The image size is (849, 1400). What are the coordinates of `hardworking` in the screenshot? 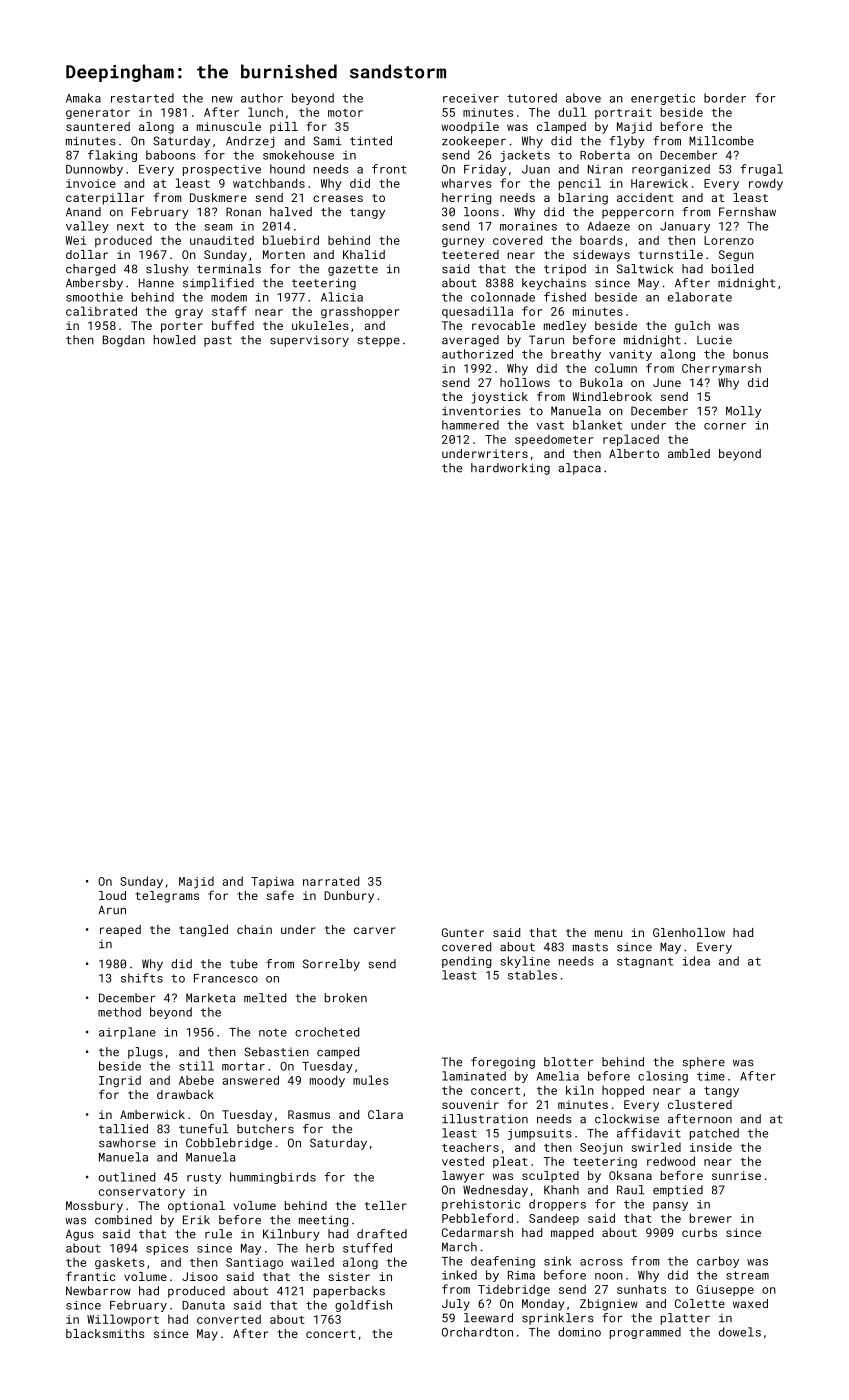 It's located at (510, 469).
